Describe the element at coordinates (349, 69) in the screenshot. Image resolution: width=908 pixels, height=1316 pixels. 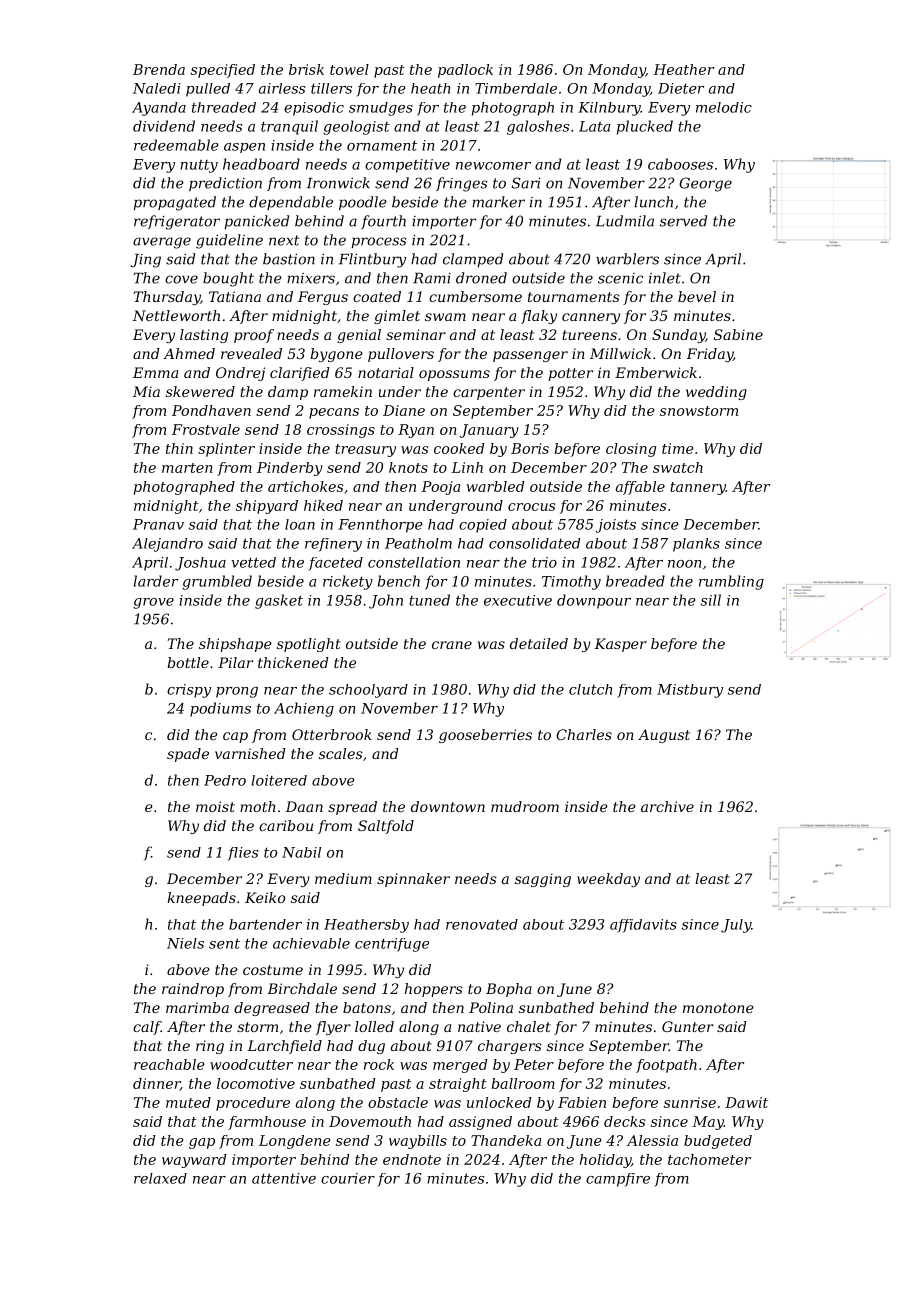
I see `towel` at that location.
